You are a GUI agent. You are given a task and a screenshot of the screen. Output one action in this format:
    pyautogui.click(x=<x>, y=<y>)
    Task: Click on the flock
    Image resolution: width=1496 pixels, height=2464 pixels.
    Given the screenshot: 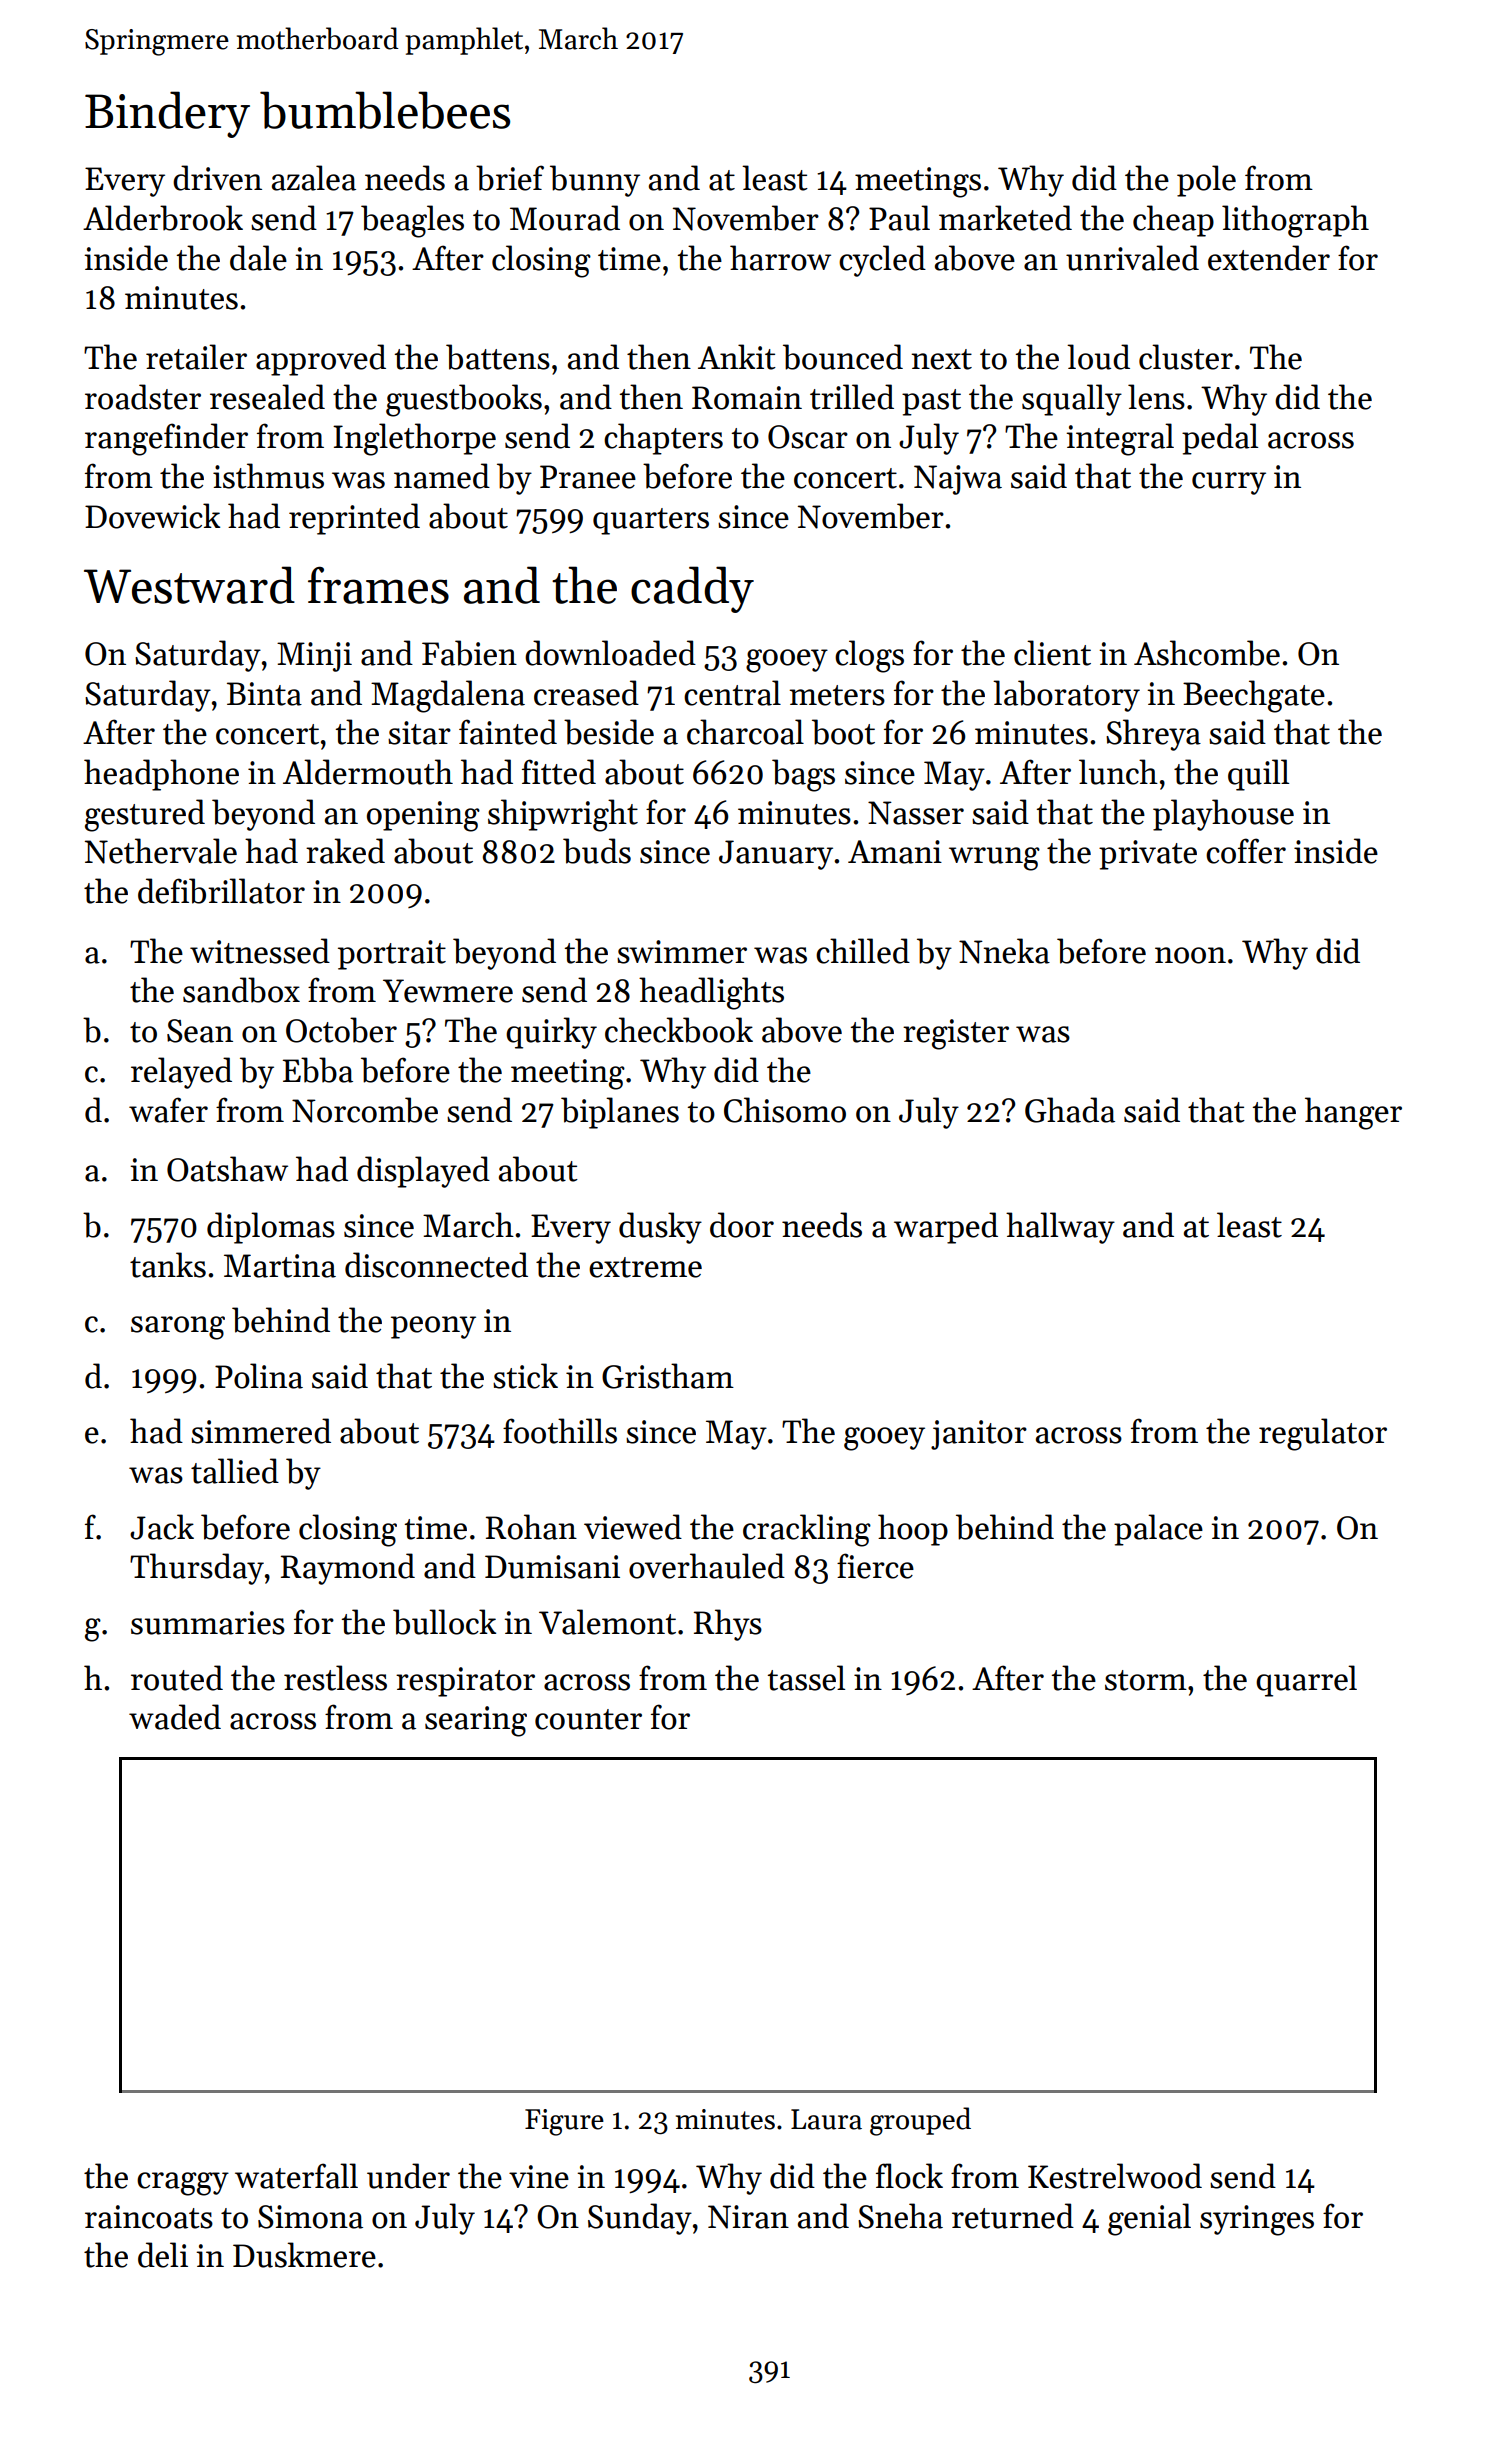 What is the action you would take?
    pyautogui.click(x=909, y=2176)
